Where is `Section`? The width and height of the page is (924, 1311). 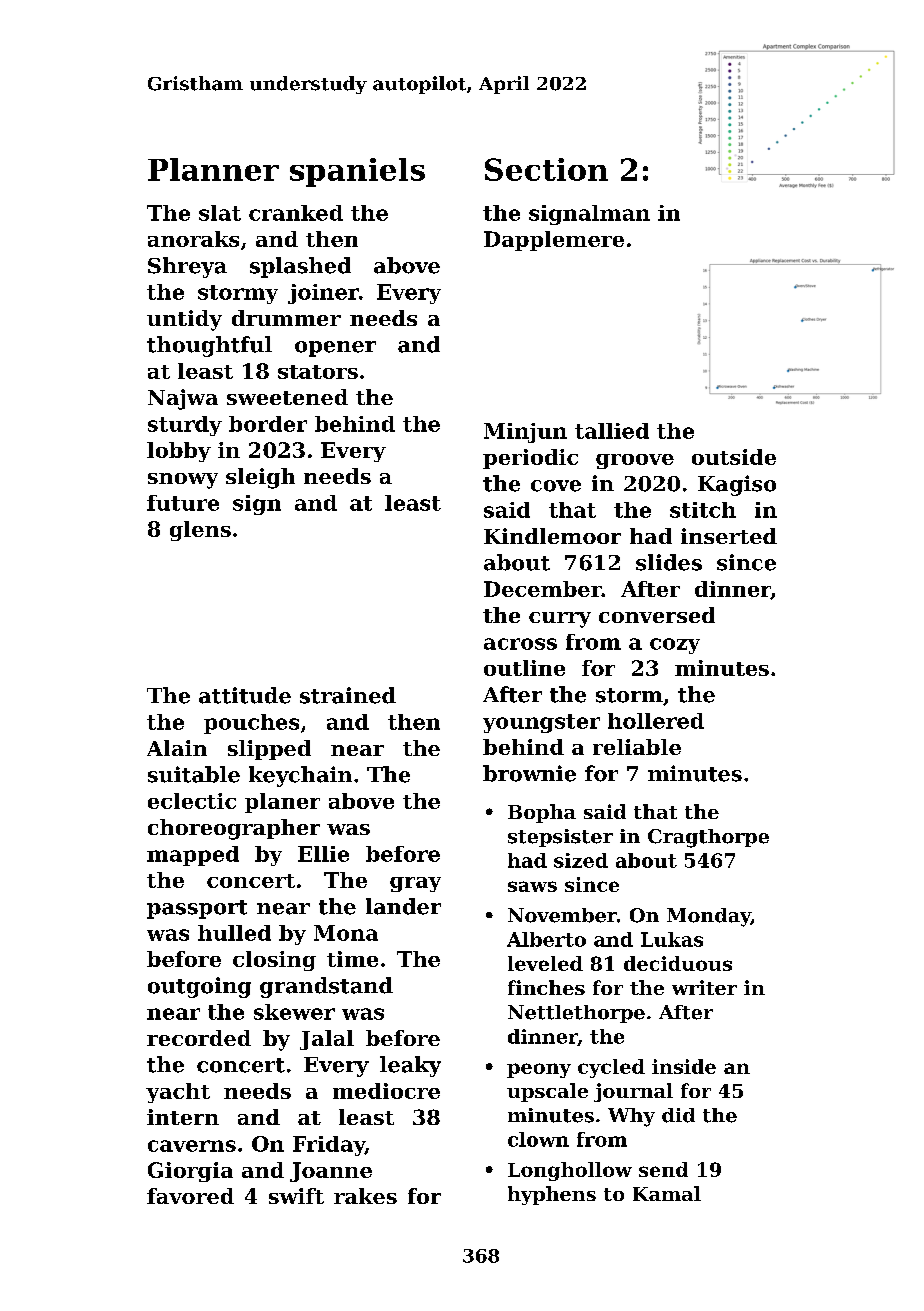
Section is located at coordinates (546, 169).
